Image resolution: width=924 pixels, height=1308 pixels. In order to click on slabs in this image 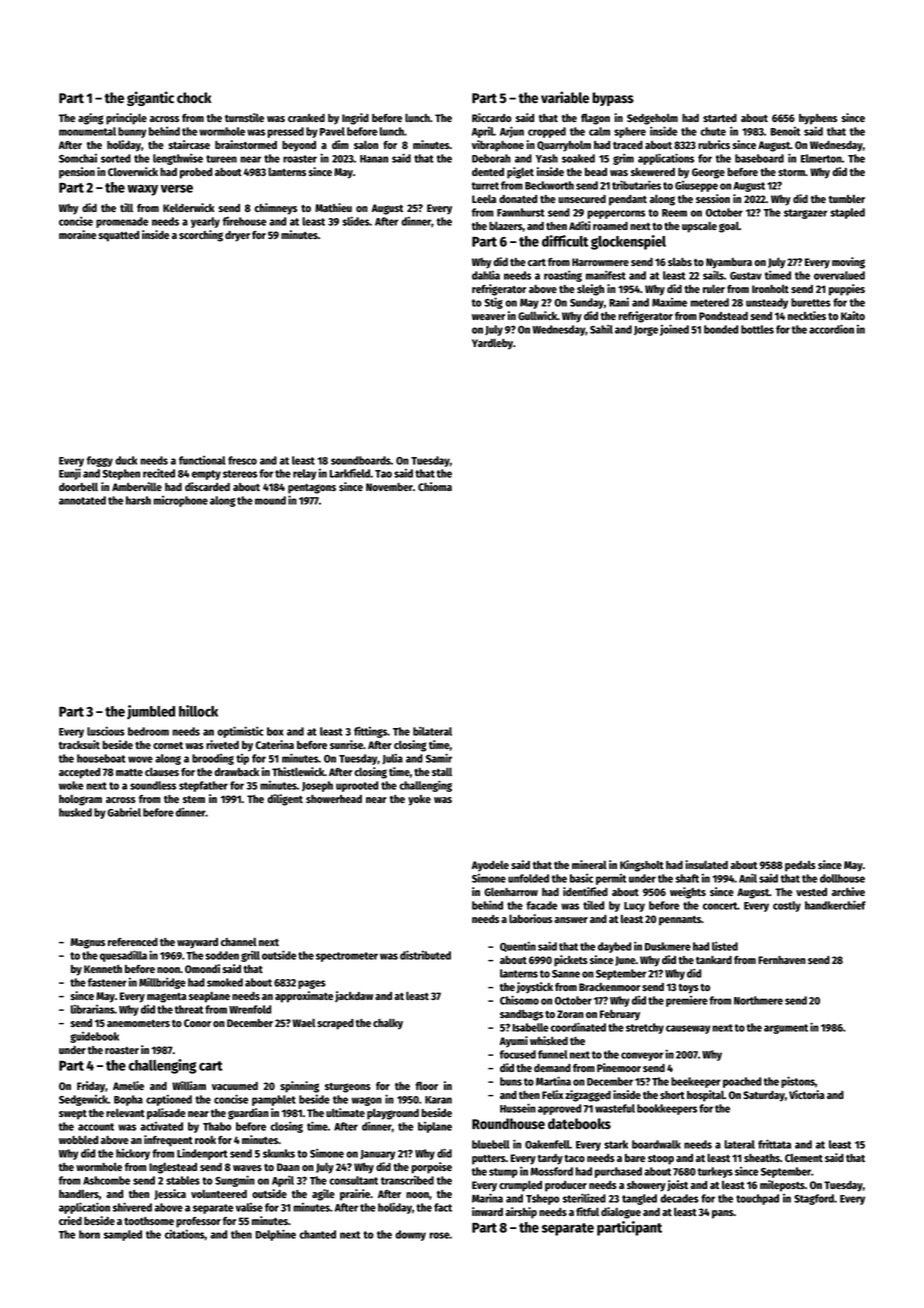, I will do `click(680, 261)`.
